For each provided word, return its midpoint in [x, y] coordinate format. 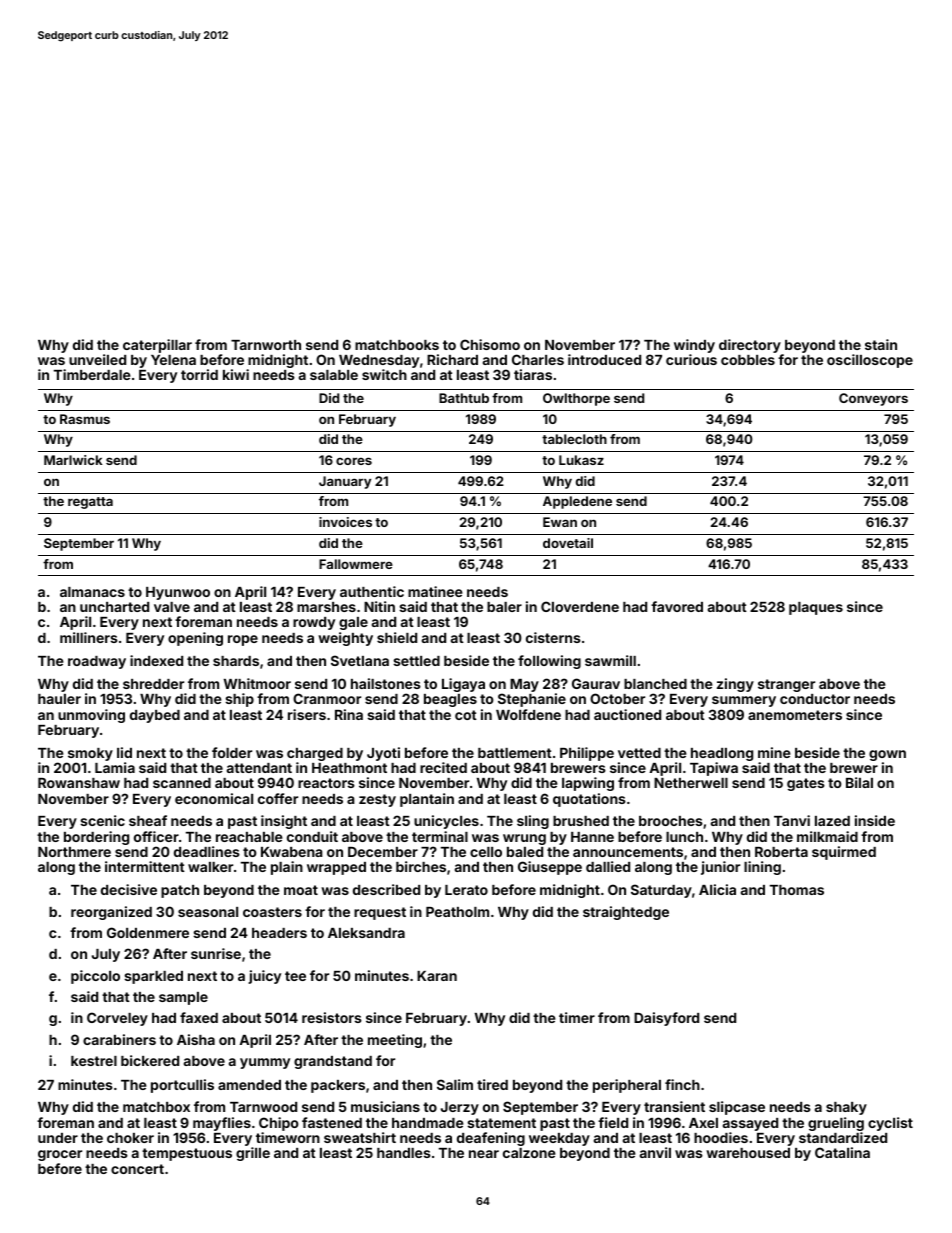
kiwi [236, 374]
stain [881, 344]
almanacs [92, 592]
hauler [59, 699]
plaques [816, 608]
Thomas [797, 890]
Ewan [560, 522]
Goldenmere [148, 932]
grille [253, 1154]
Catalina [842, 1152]
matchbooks [397, 345]
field [613, 1122]
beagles [450, 700]
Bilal [859, 782]
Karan [437, 976]
